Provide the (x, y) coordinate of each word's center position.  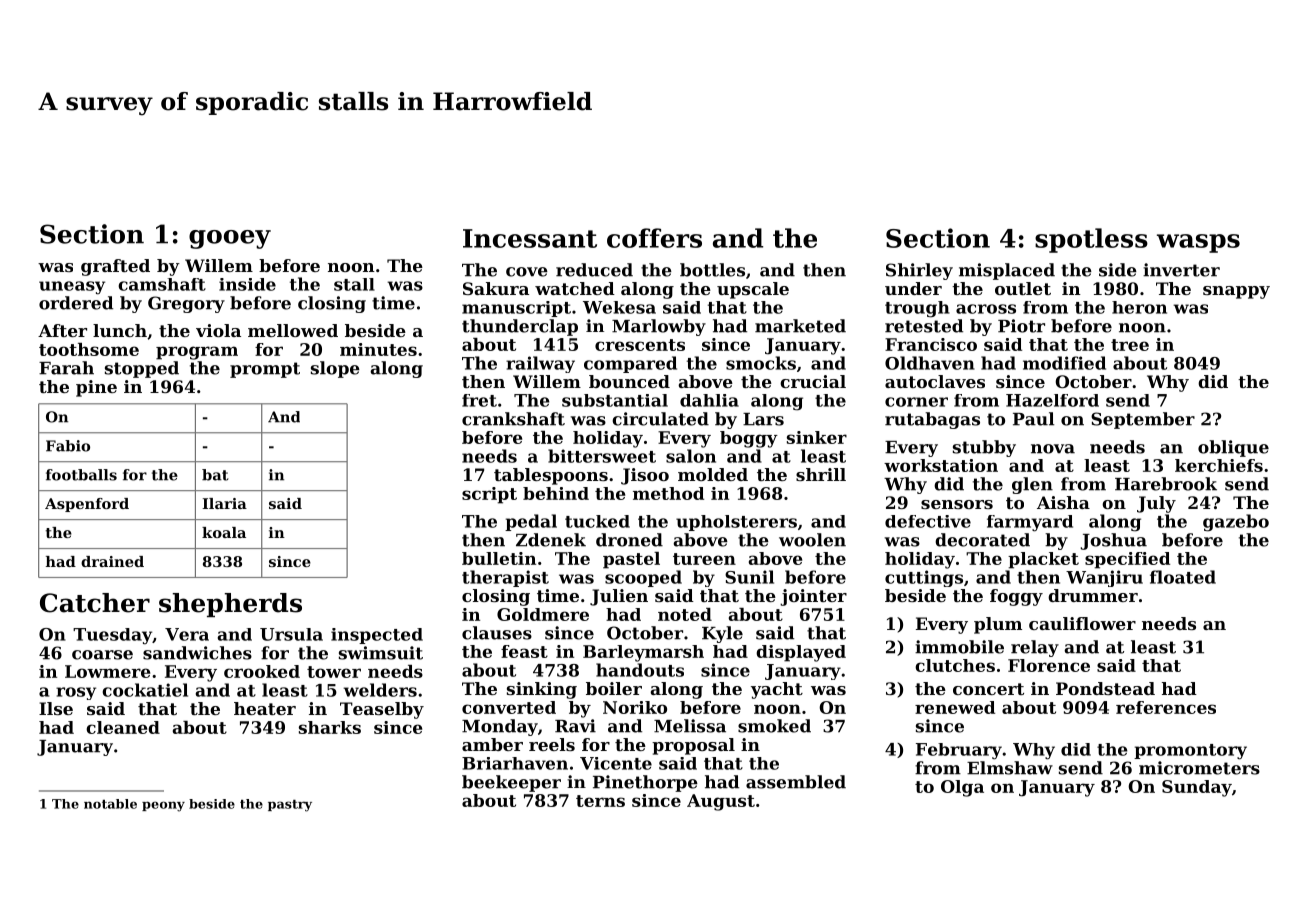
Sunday (1197, 788)
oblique (1233, 448)
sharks (330, 727)
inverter (1181, 270)
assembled (796, 782)
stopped (142, 369)
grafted (115, 267)
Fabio (68, 446)
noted (685, 614)
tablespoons (551, 476)
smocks (761, 363)
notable (110, 804)
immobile (959, 647)
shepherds (230, 605)
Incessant (530, 238)
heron (1139, 307)
